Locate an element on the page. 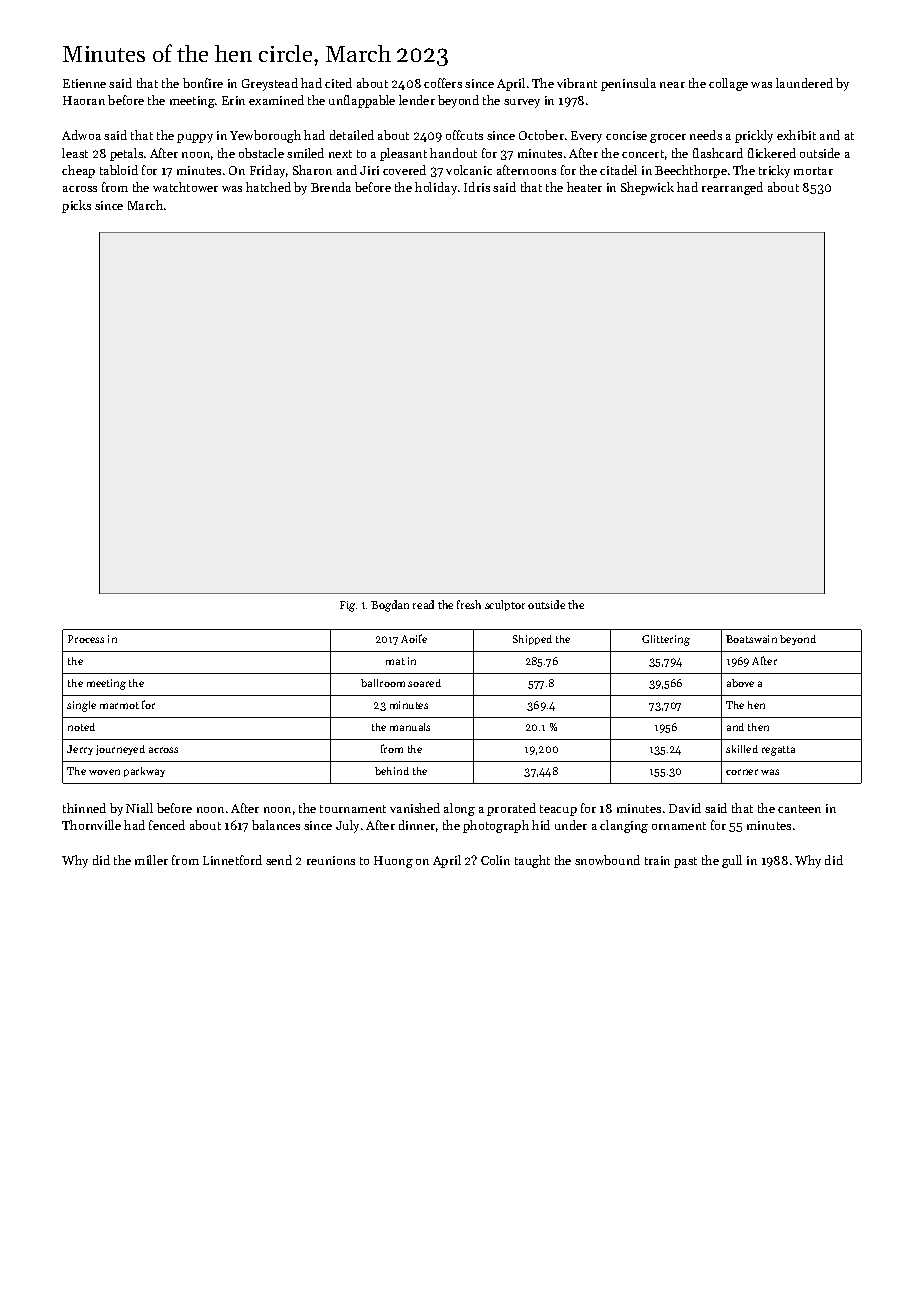  Process is located at coordinates (86, 639).
